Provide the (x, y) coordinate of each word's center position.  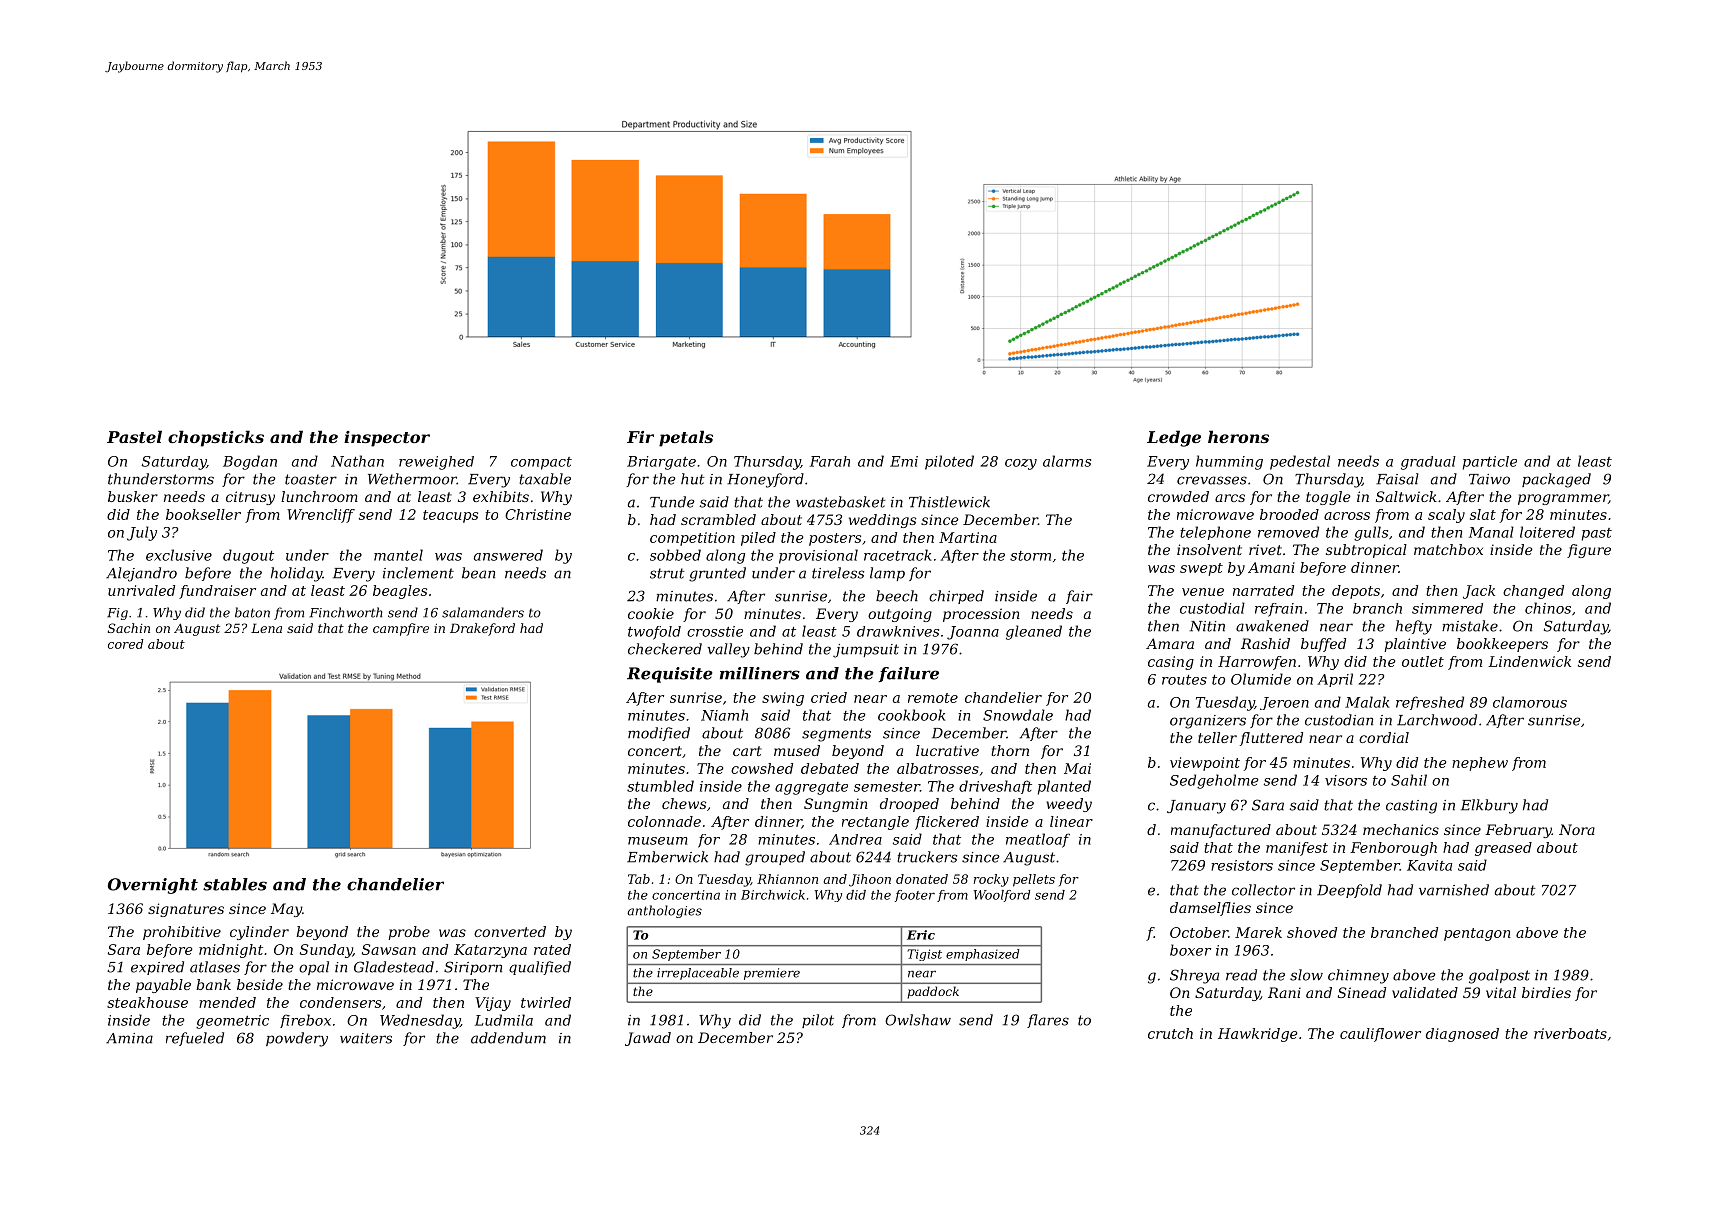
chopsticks (216, 438)
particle (1490, 463)
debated (830, 768)
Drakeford (482, 629)
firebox (305, 1021)
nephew (1480, 764)
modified (659, 734)
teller (1217, 737)
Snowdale (1018, 715)
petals (686, 438)
